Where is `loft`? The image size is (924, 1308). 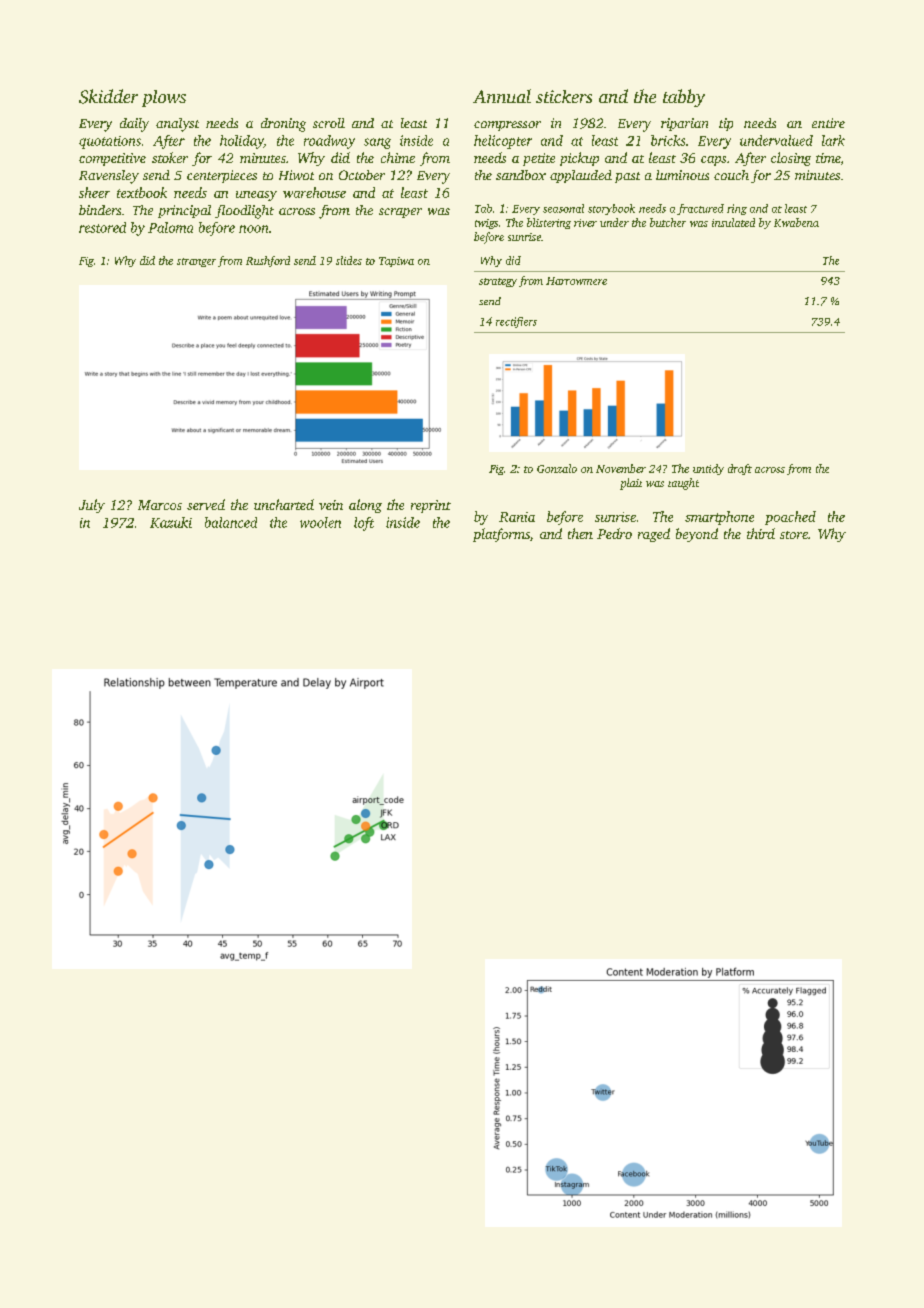 loft is located at coordinates (364, 524).
